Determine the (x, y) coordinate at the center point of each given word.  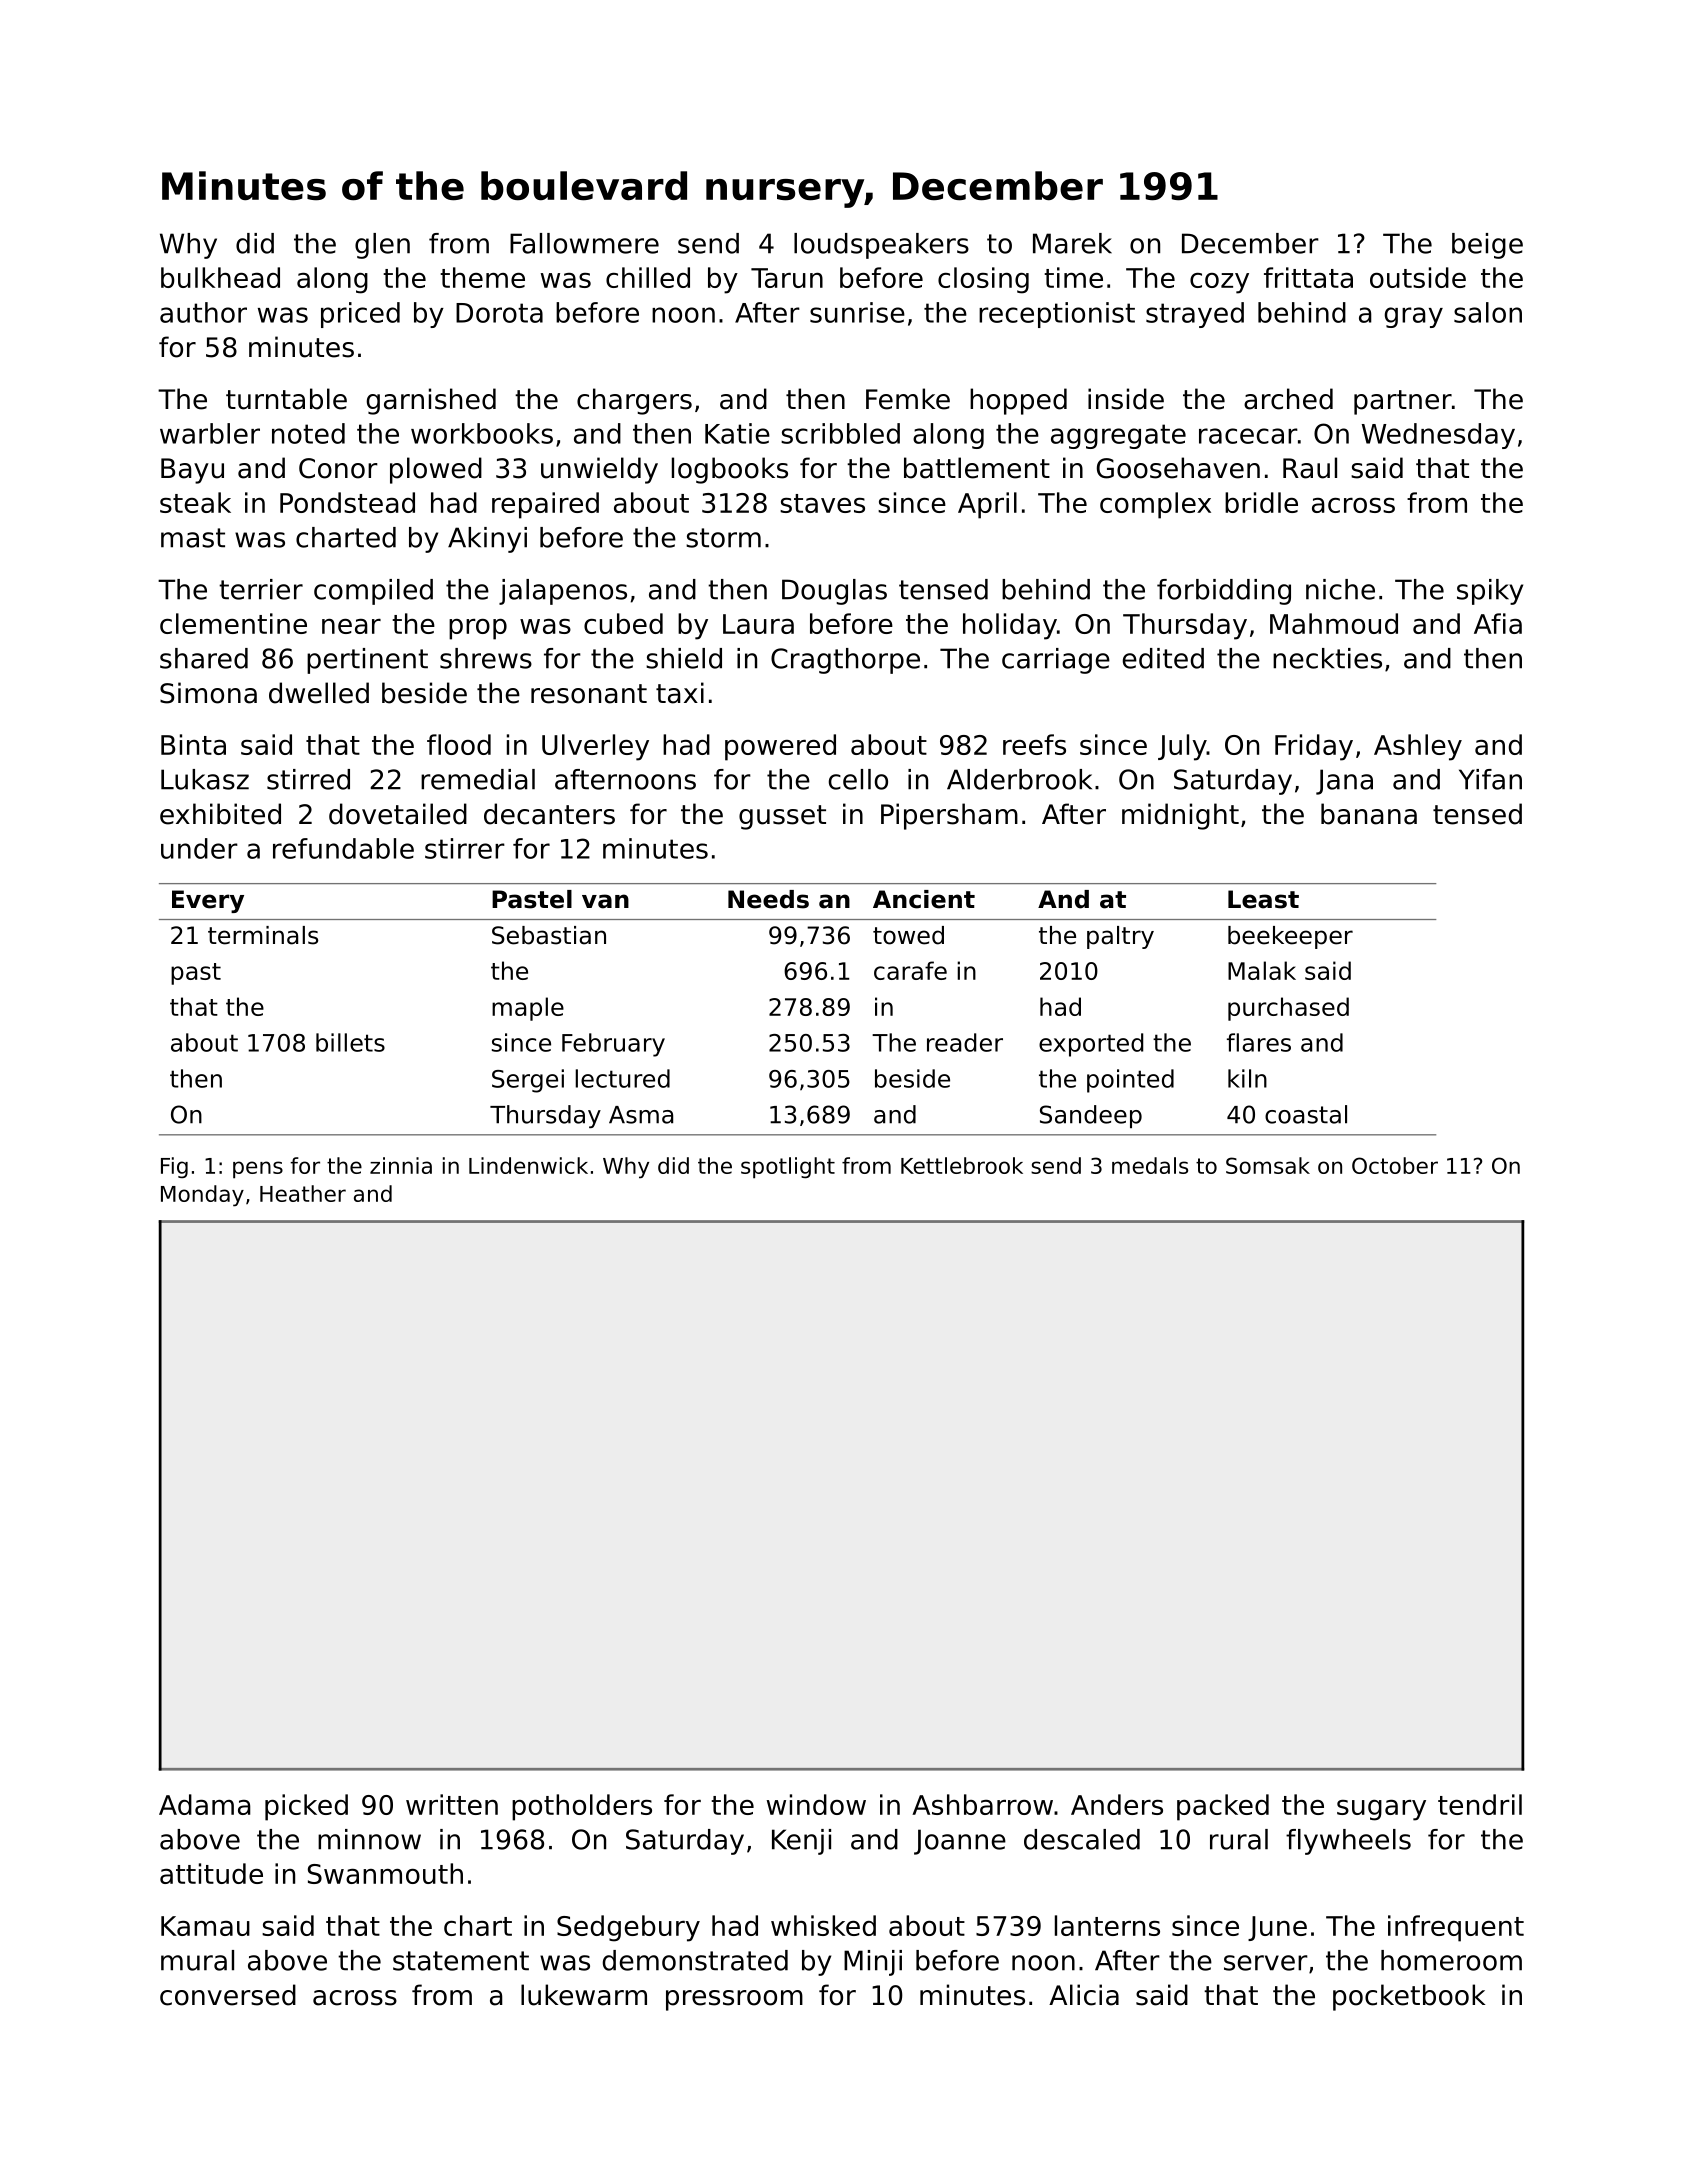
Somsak (1268, 1165)
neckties (1327, 658)
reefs (1034, 744)
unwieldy (599, 470)
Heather (303, 1193)
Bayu (192, 471)
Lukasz (205, 779)
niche (1340, 589)
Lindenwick (528, 1165)
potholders (582, 1807)
